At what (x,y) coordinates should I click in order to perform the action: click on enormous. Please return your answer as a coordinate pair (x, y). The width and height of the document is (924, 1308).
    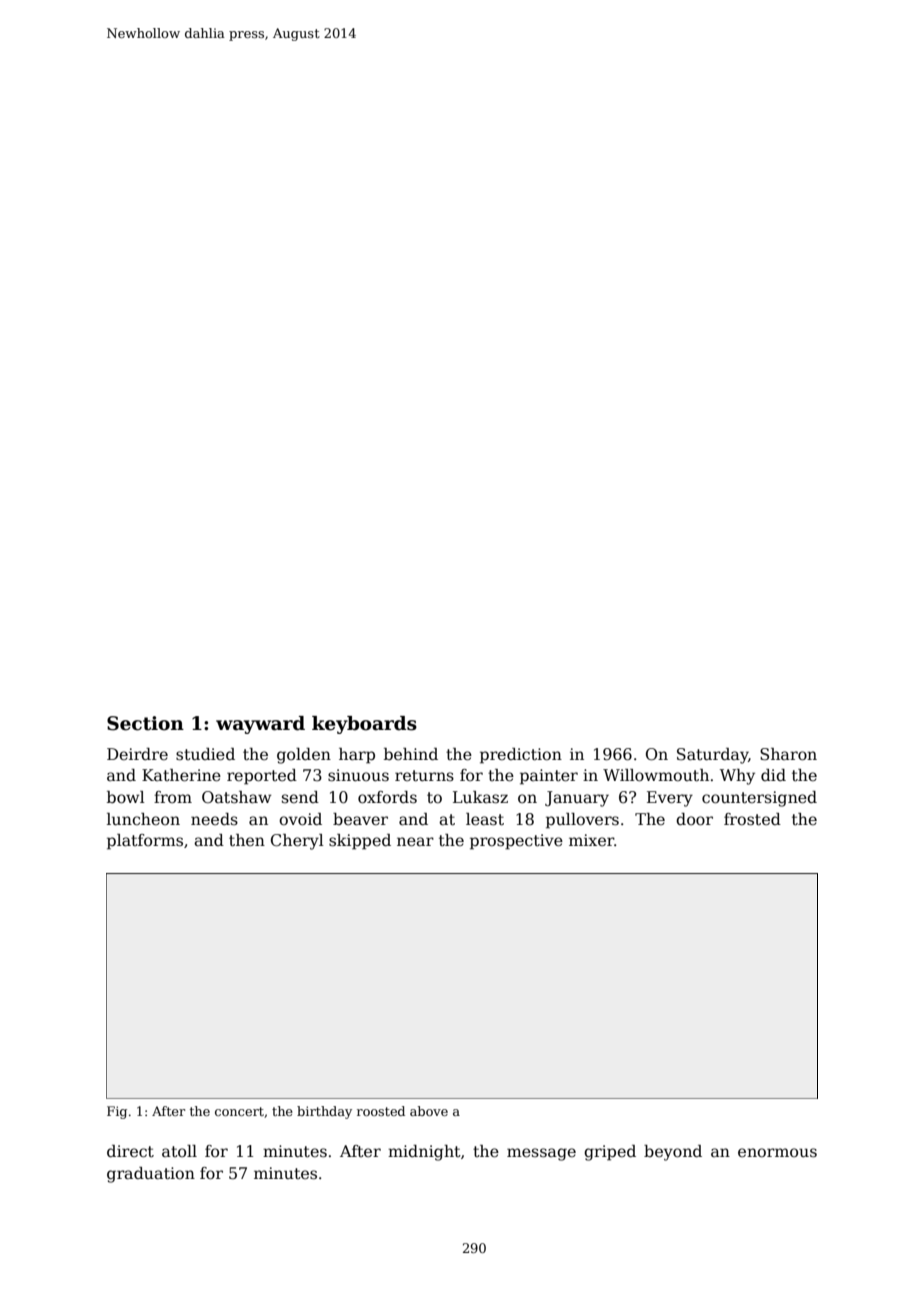
    Looking at the image, I should click on (777, 1153).
